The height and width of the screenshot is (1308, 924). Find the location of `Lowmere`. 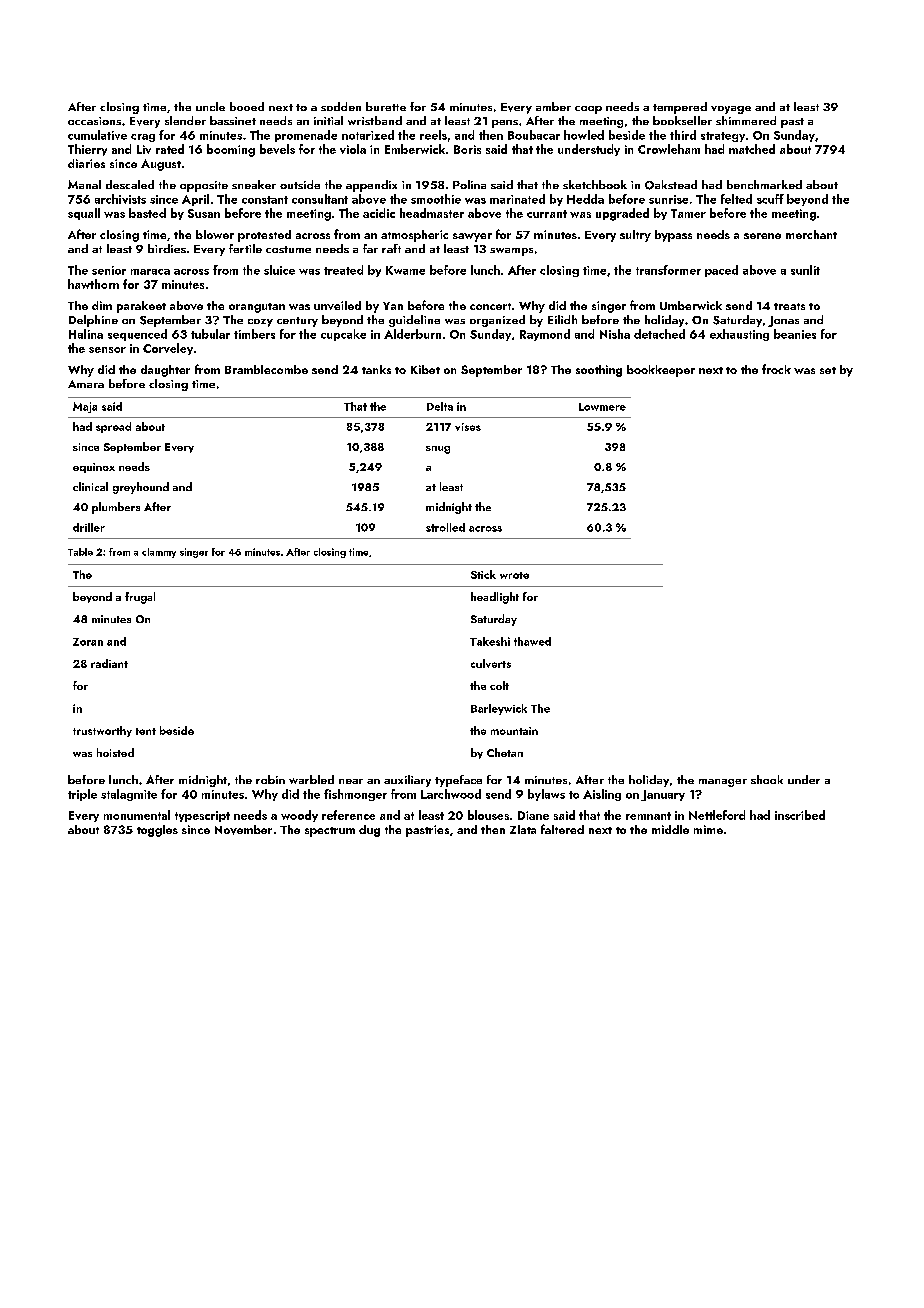

Lowmere is located at coordinates (602, 407).
